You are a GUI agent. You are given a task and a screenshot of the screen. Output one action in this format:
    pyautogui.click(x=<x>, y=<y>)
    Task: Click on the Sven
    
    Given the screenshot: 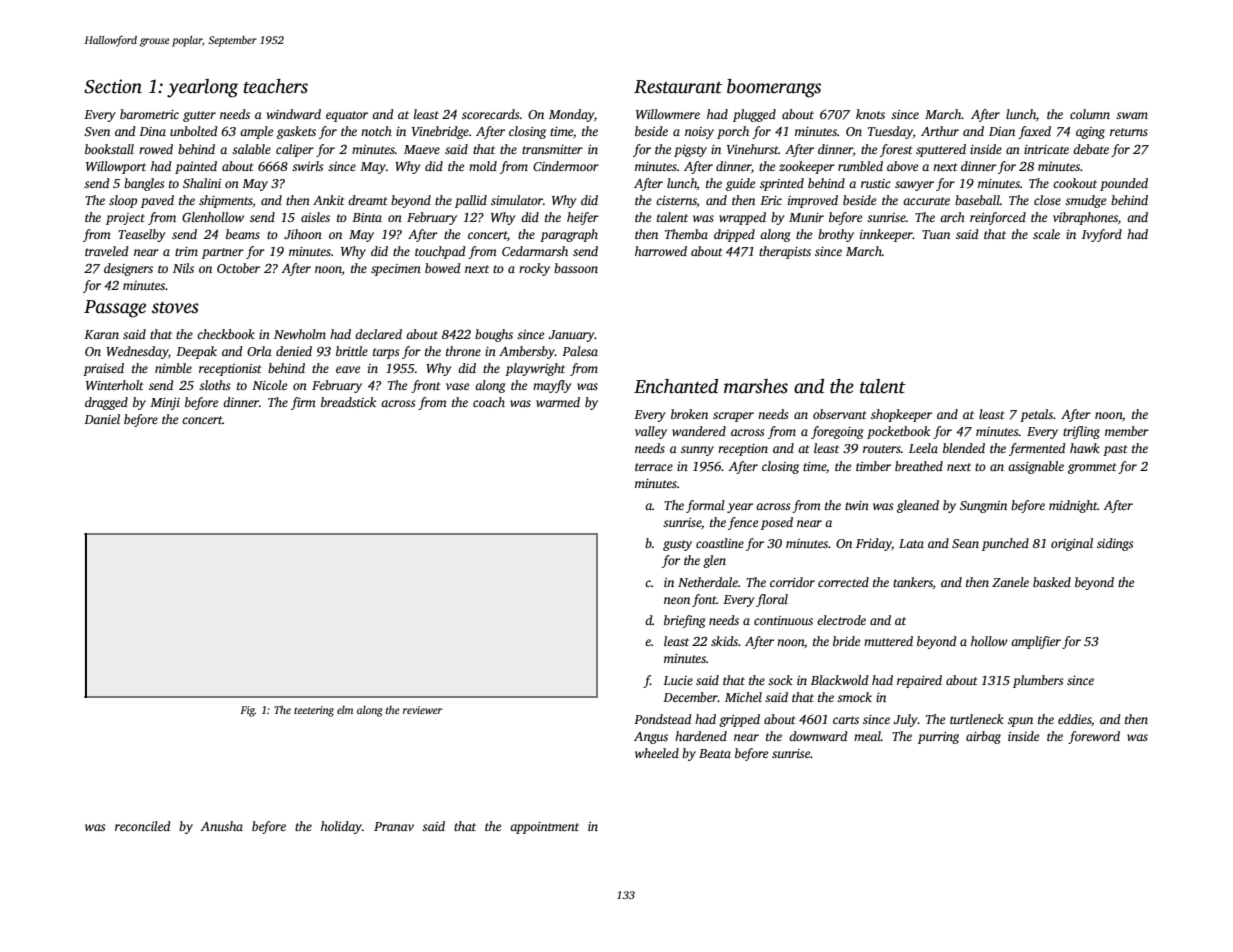 What is the action you would take?
    pyautogui.click(x=97, y=131)
